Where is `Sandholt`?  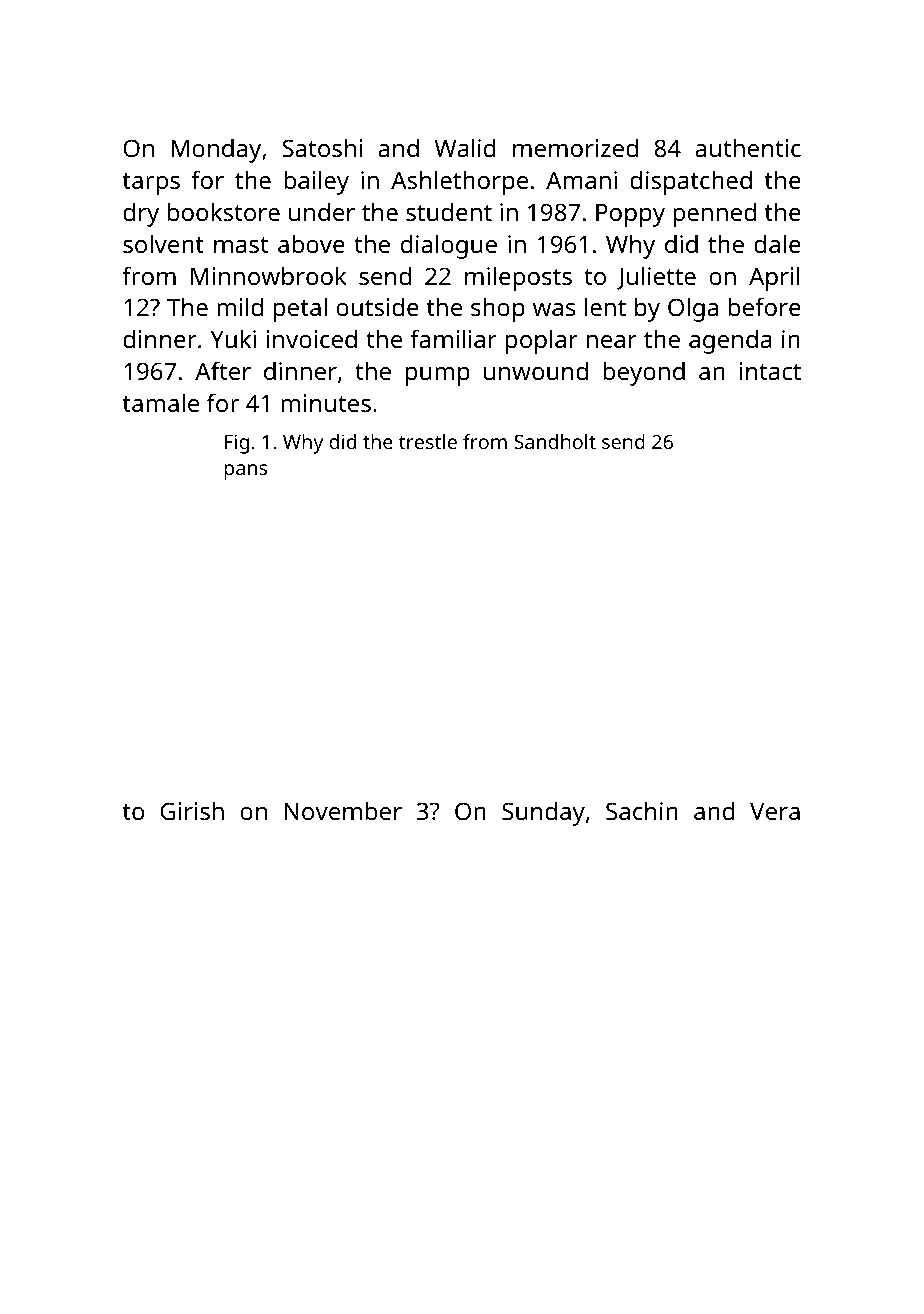
Sandholt is located at coordinates (555, 441).
